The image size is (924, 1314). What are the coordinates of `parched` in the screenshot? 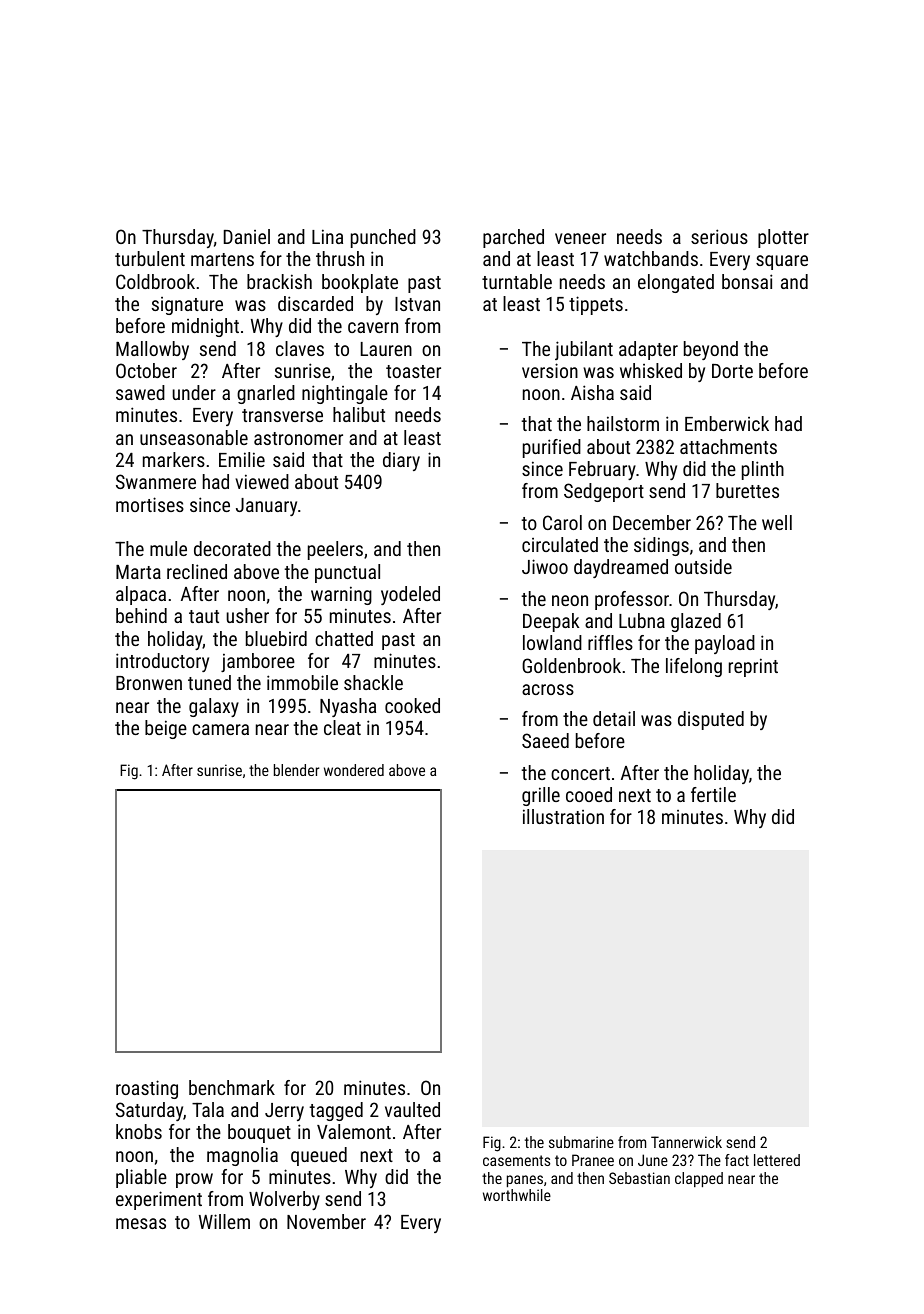 It's located at (513, 238).
